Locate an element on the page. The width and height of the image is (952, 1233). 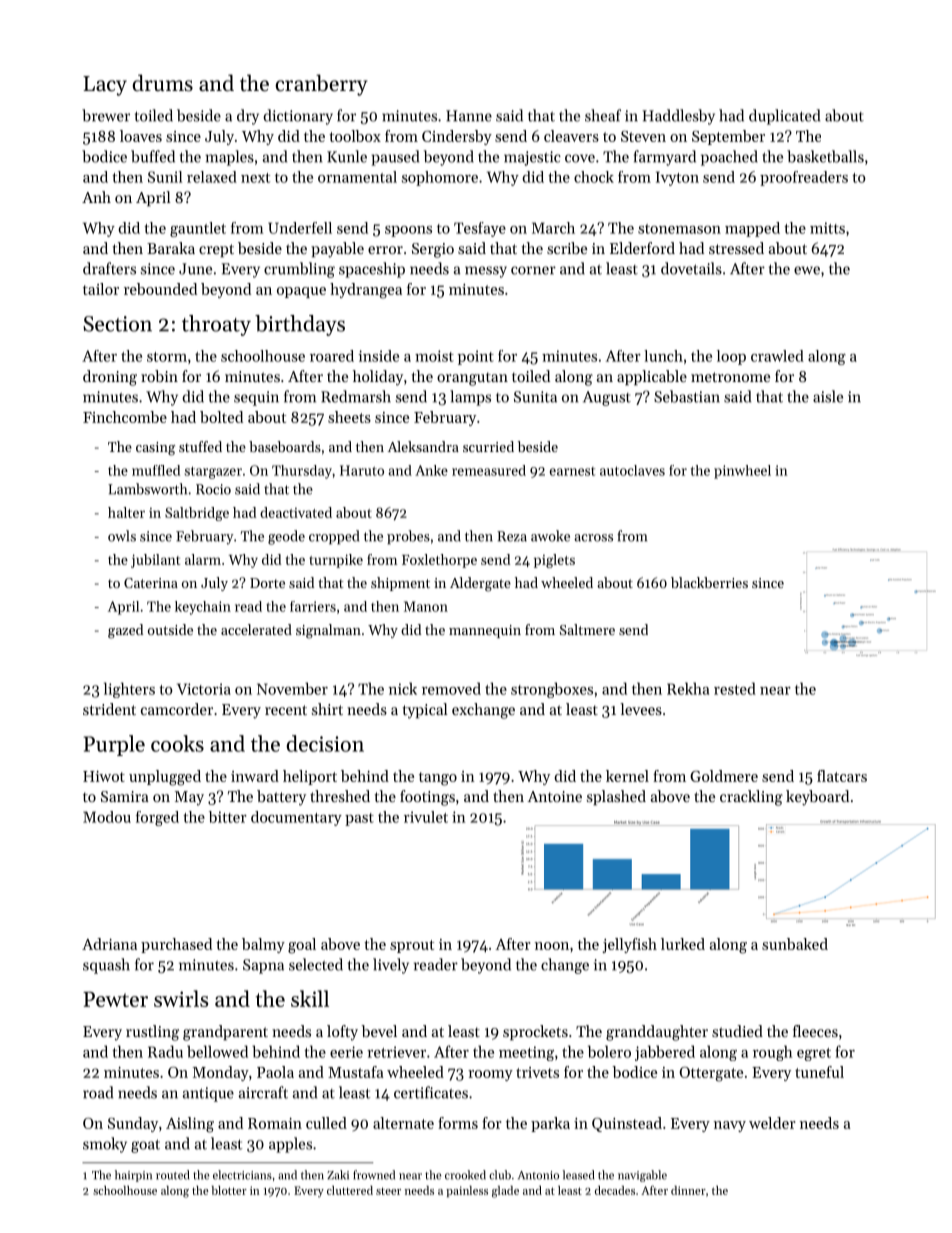
Hanne is located at coordinates (469, 116).
